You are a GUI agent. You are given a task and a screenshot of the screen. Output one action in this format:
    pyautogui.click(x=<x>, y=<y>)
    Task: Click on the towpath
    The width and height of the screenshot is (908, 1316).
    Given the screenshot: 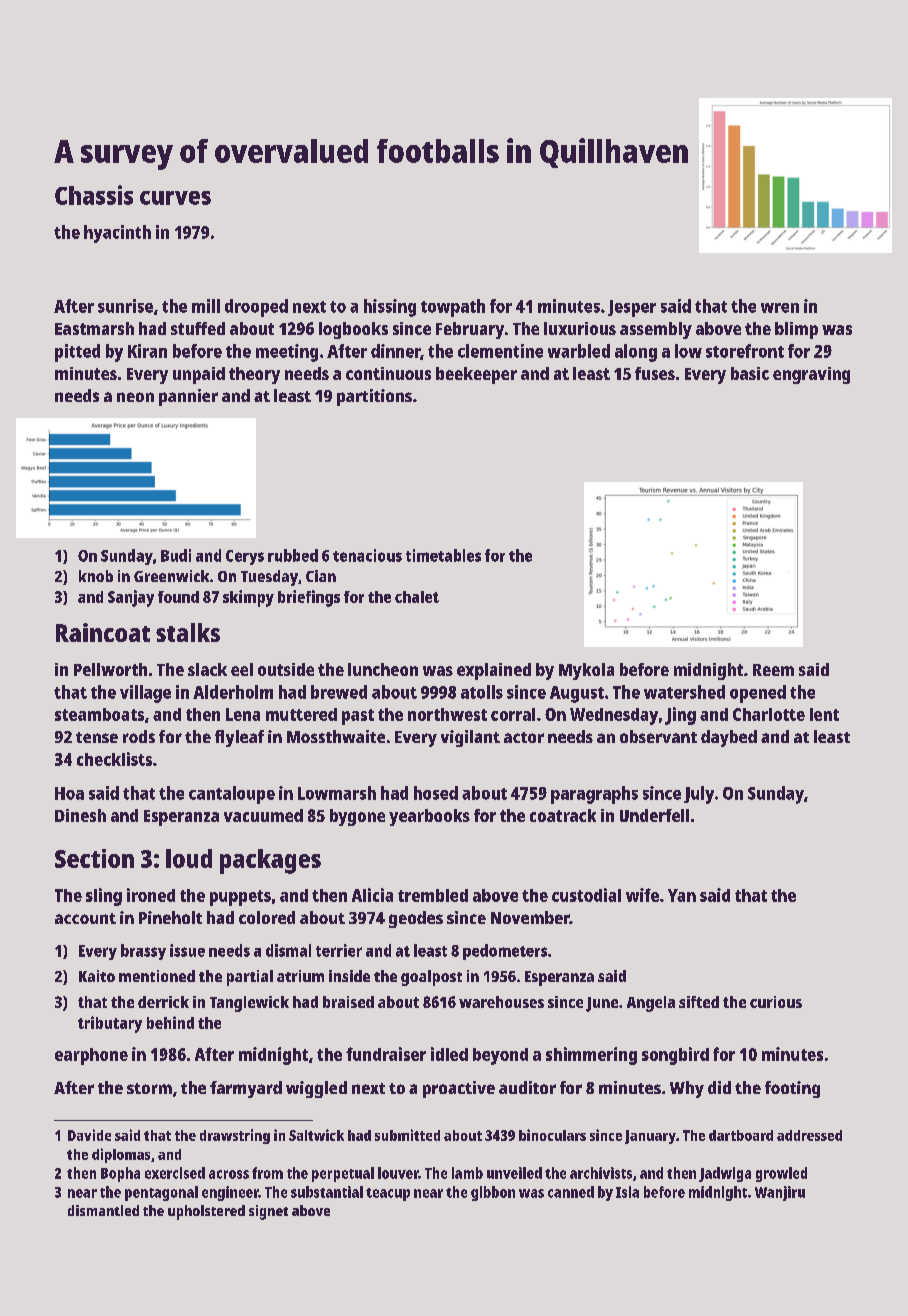 What is the action you would take?
    pyautogui.click(x=453, y=308)
